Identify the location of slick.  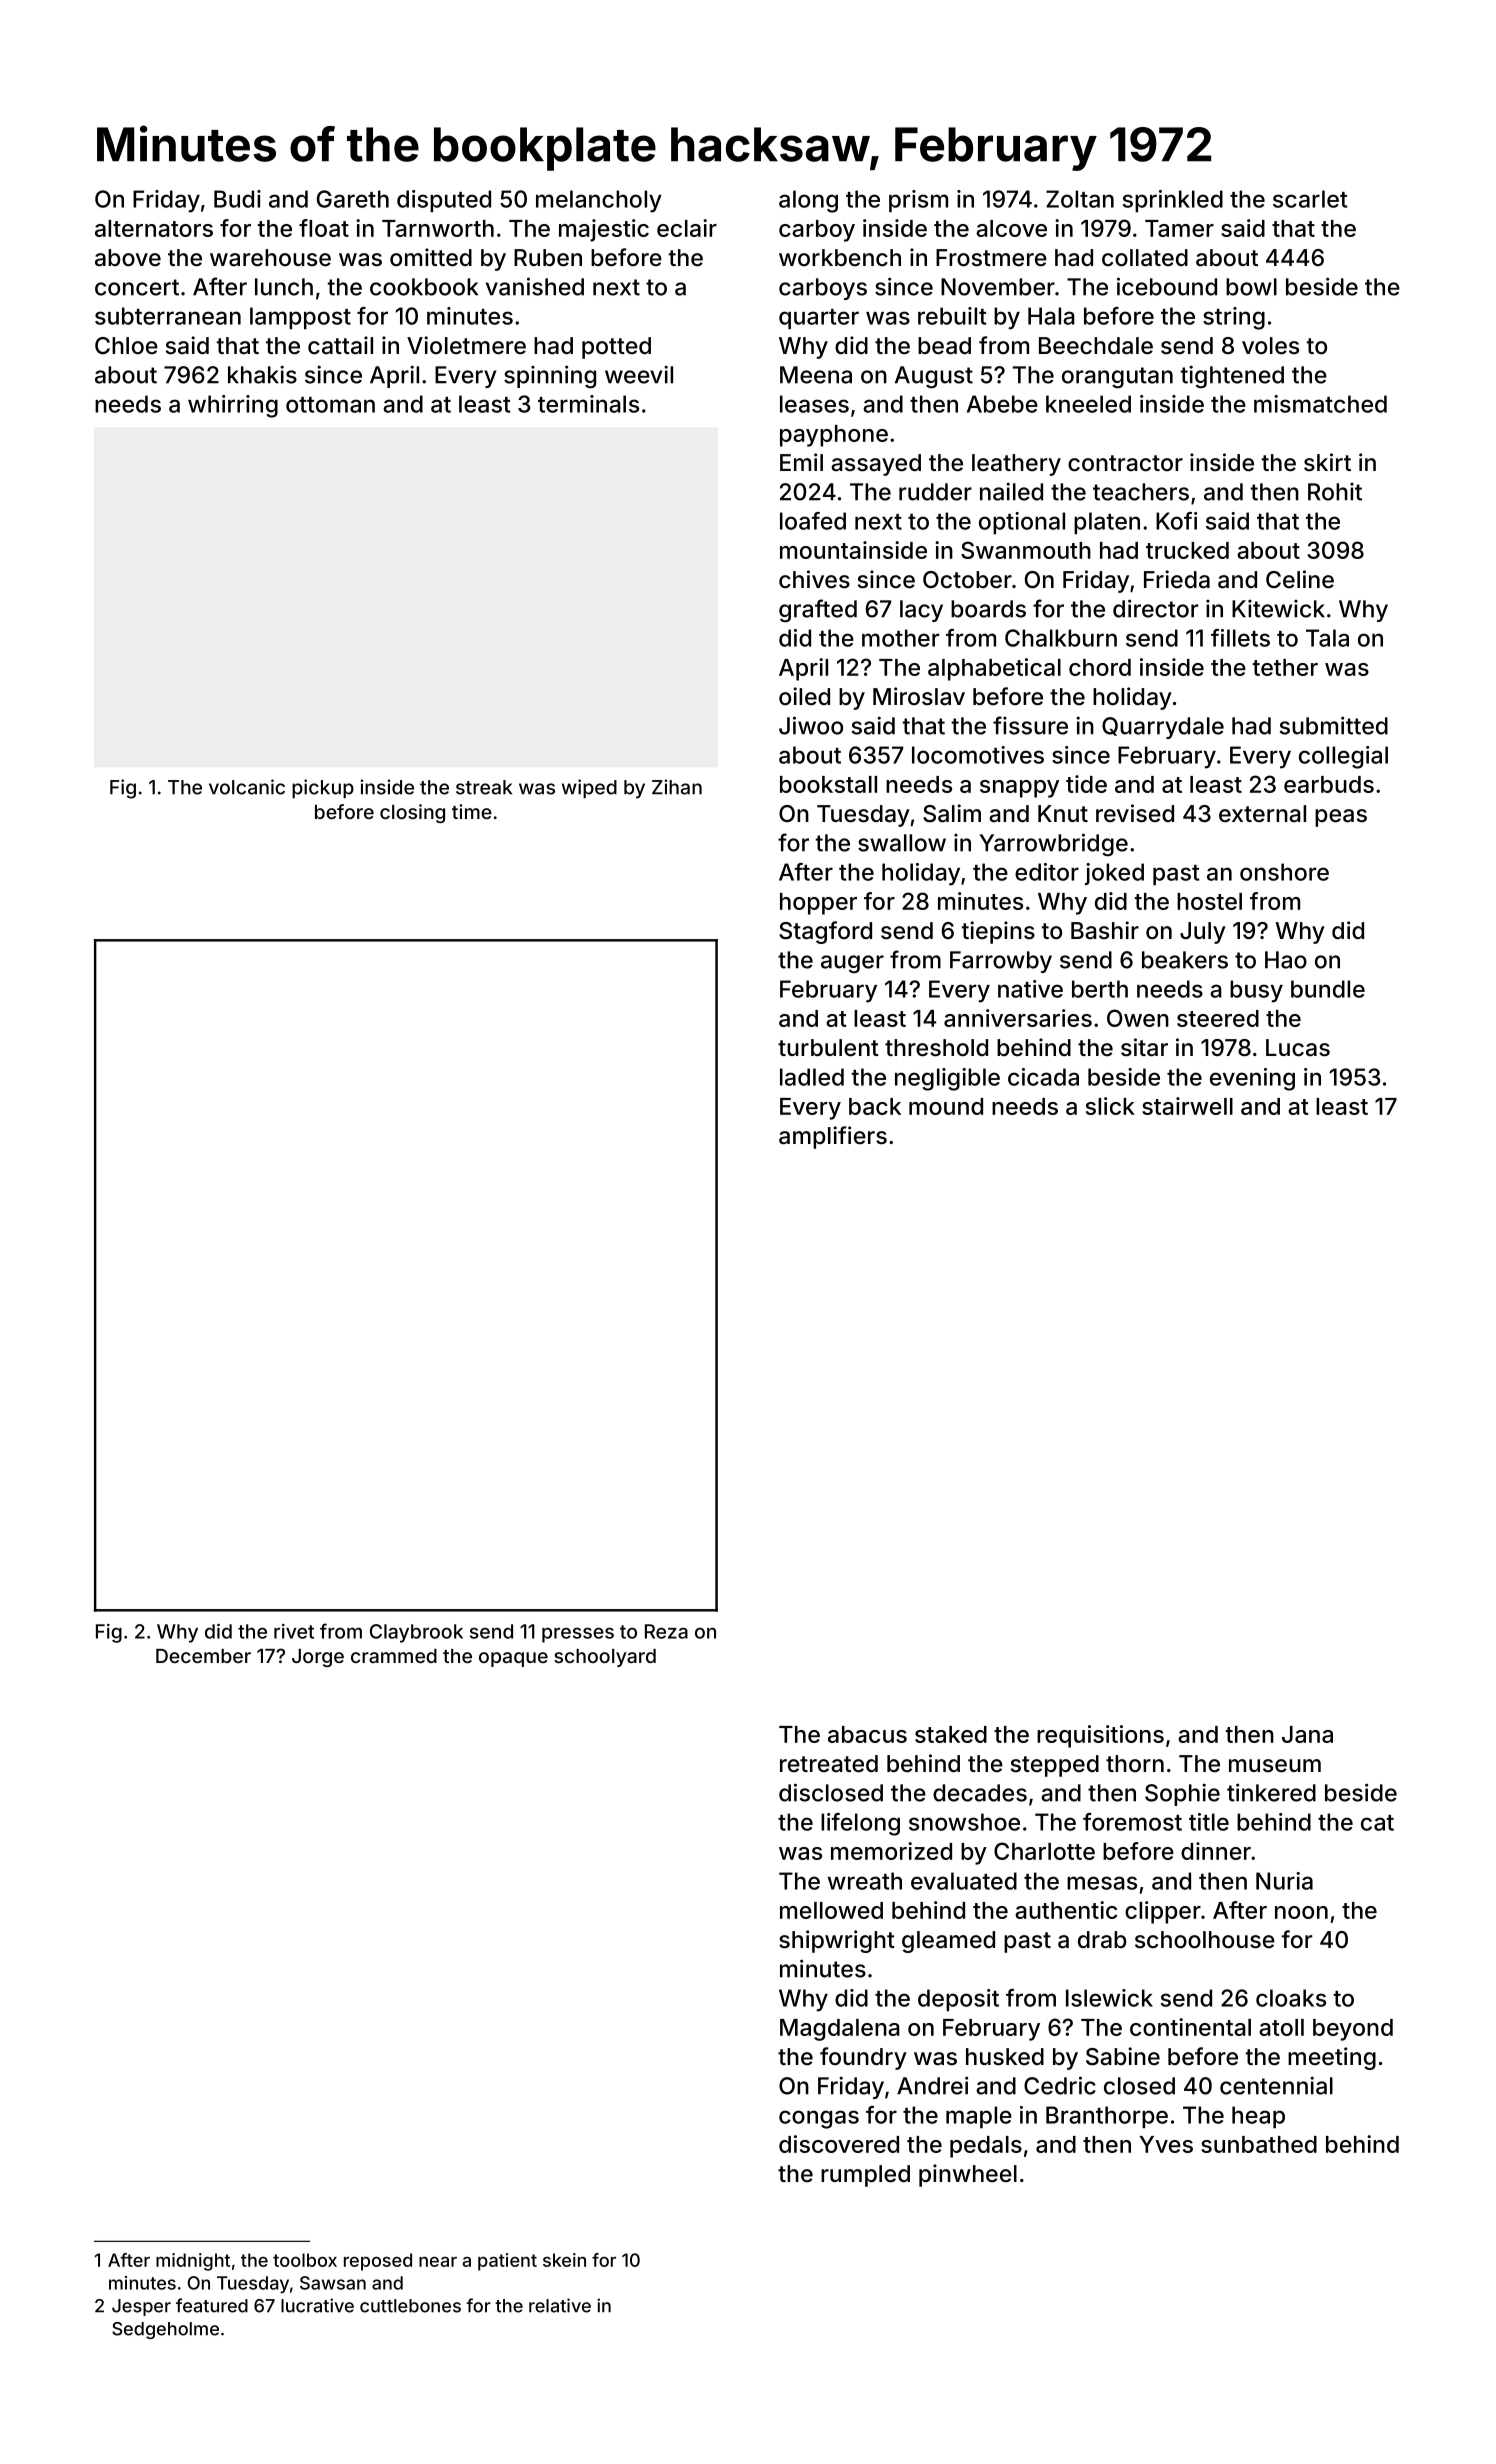
(1110, 1106).
